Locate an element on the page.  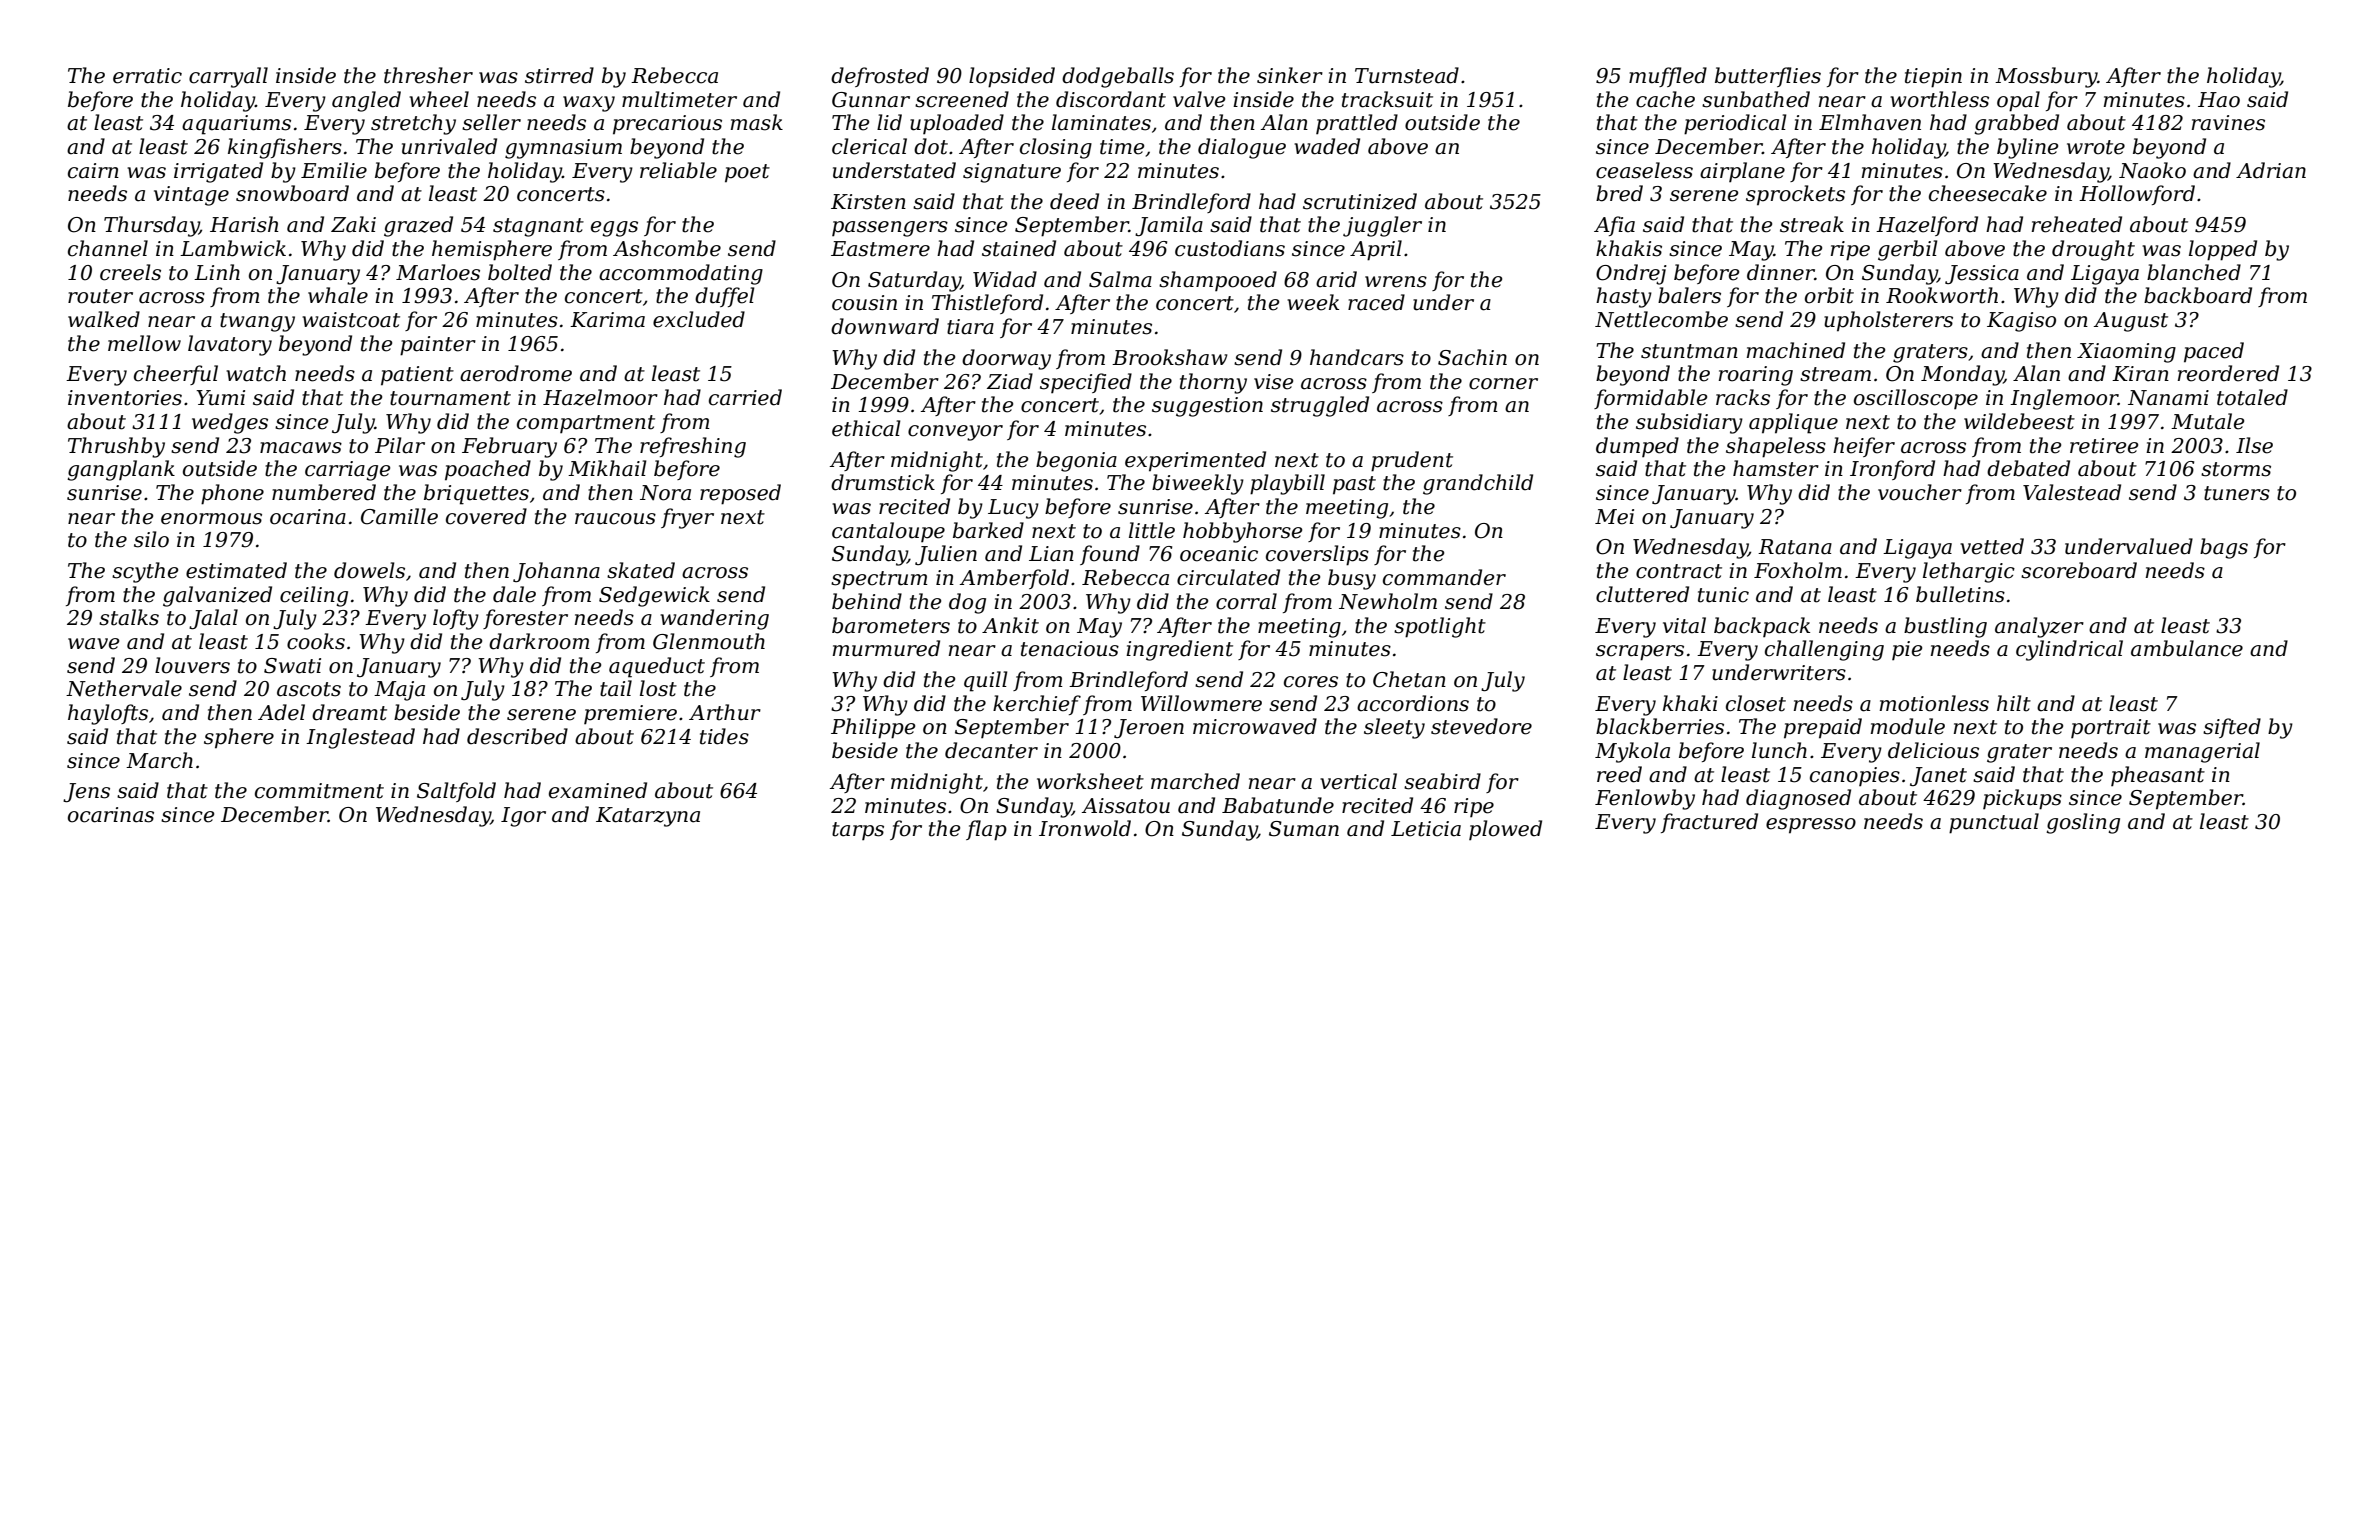
tuners is located at coordinates (2237, 493).
